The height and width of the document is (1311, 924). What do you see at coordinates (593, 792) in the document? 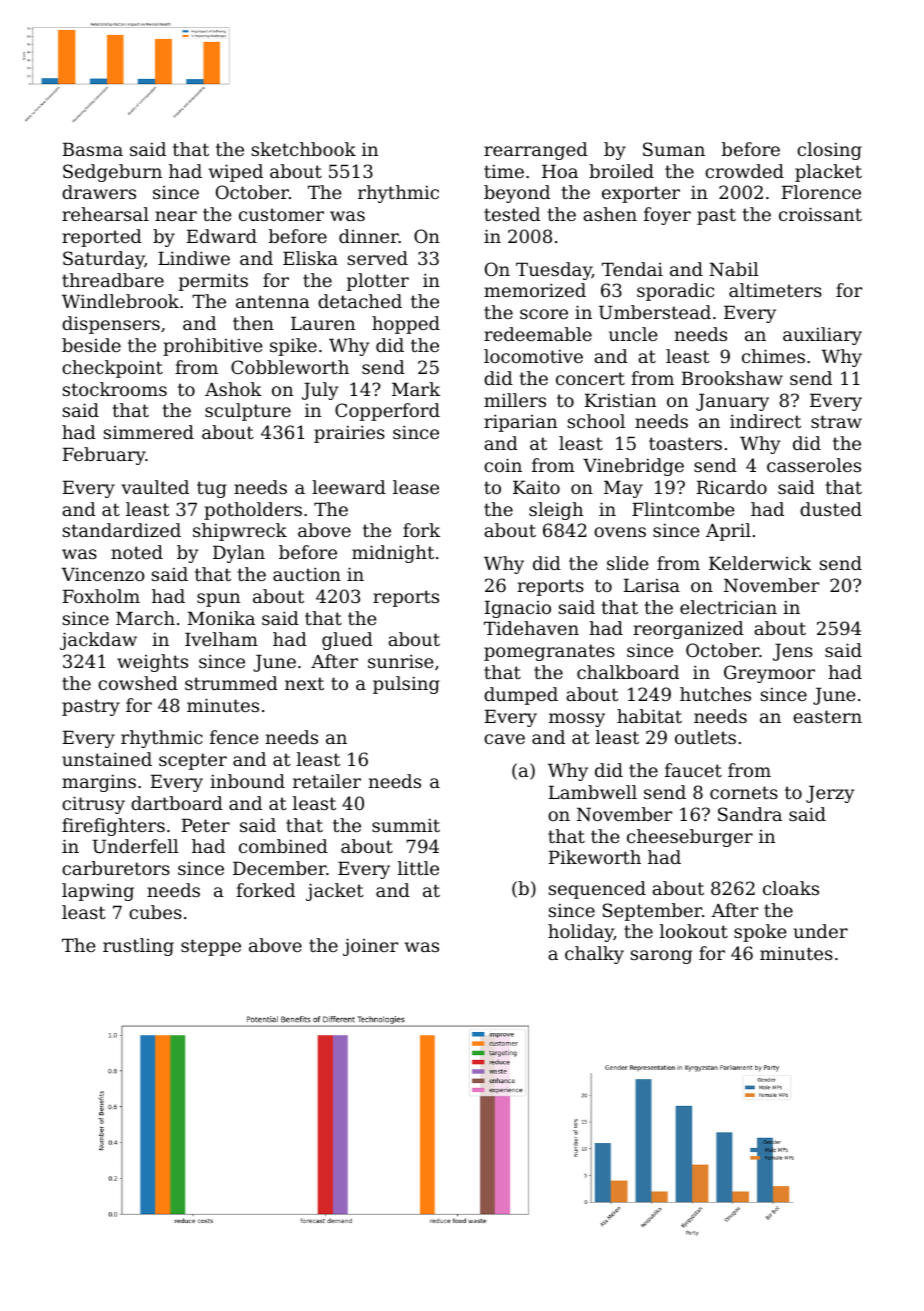
I see `Lambwell` at bounding box center [593, 792].
